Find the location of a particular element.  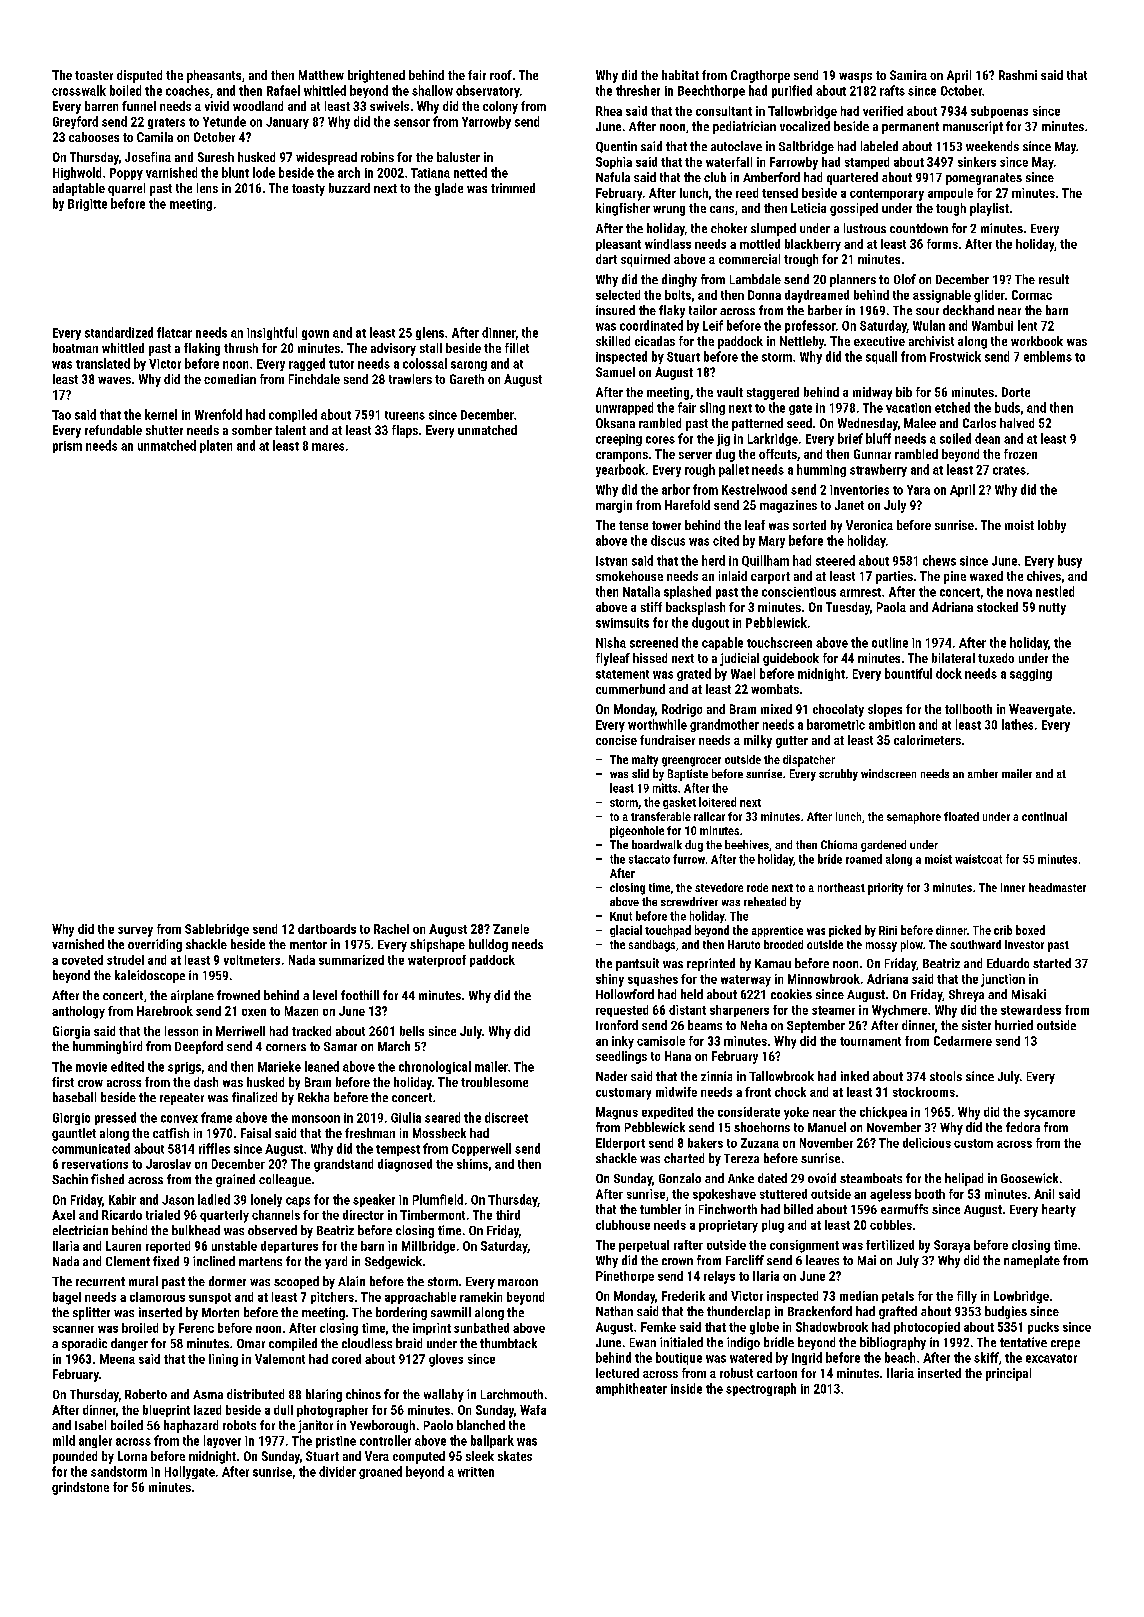

sycamore is located at coordinates (1049, 1115).
